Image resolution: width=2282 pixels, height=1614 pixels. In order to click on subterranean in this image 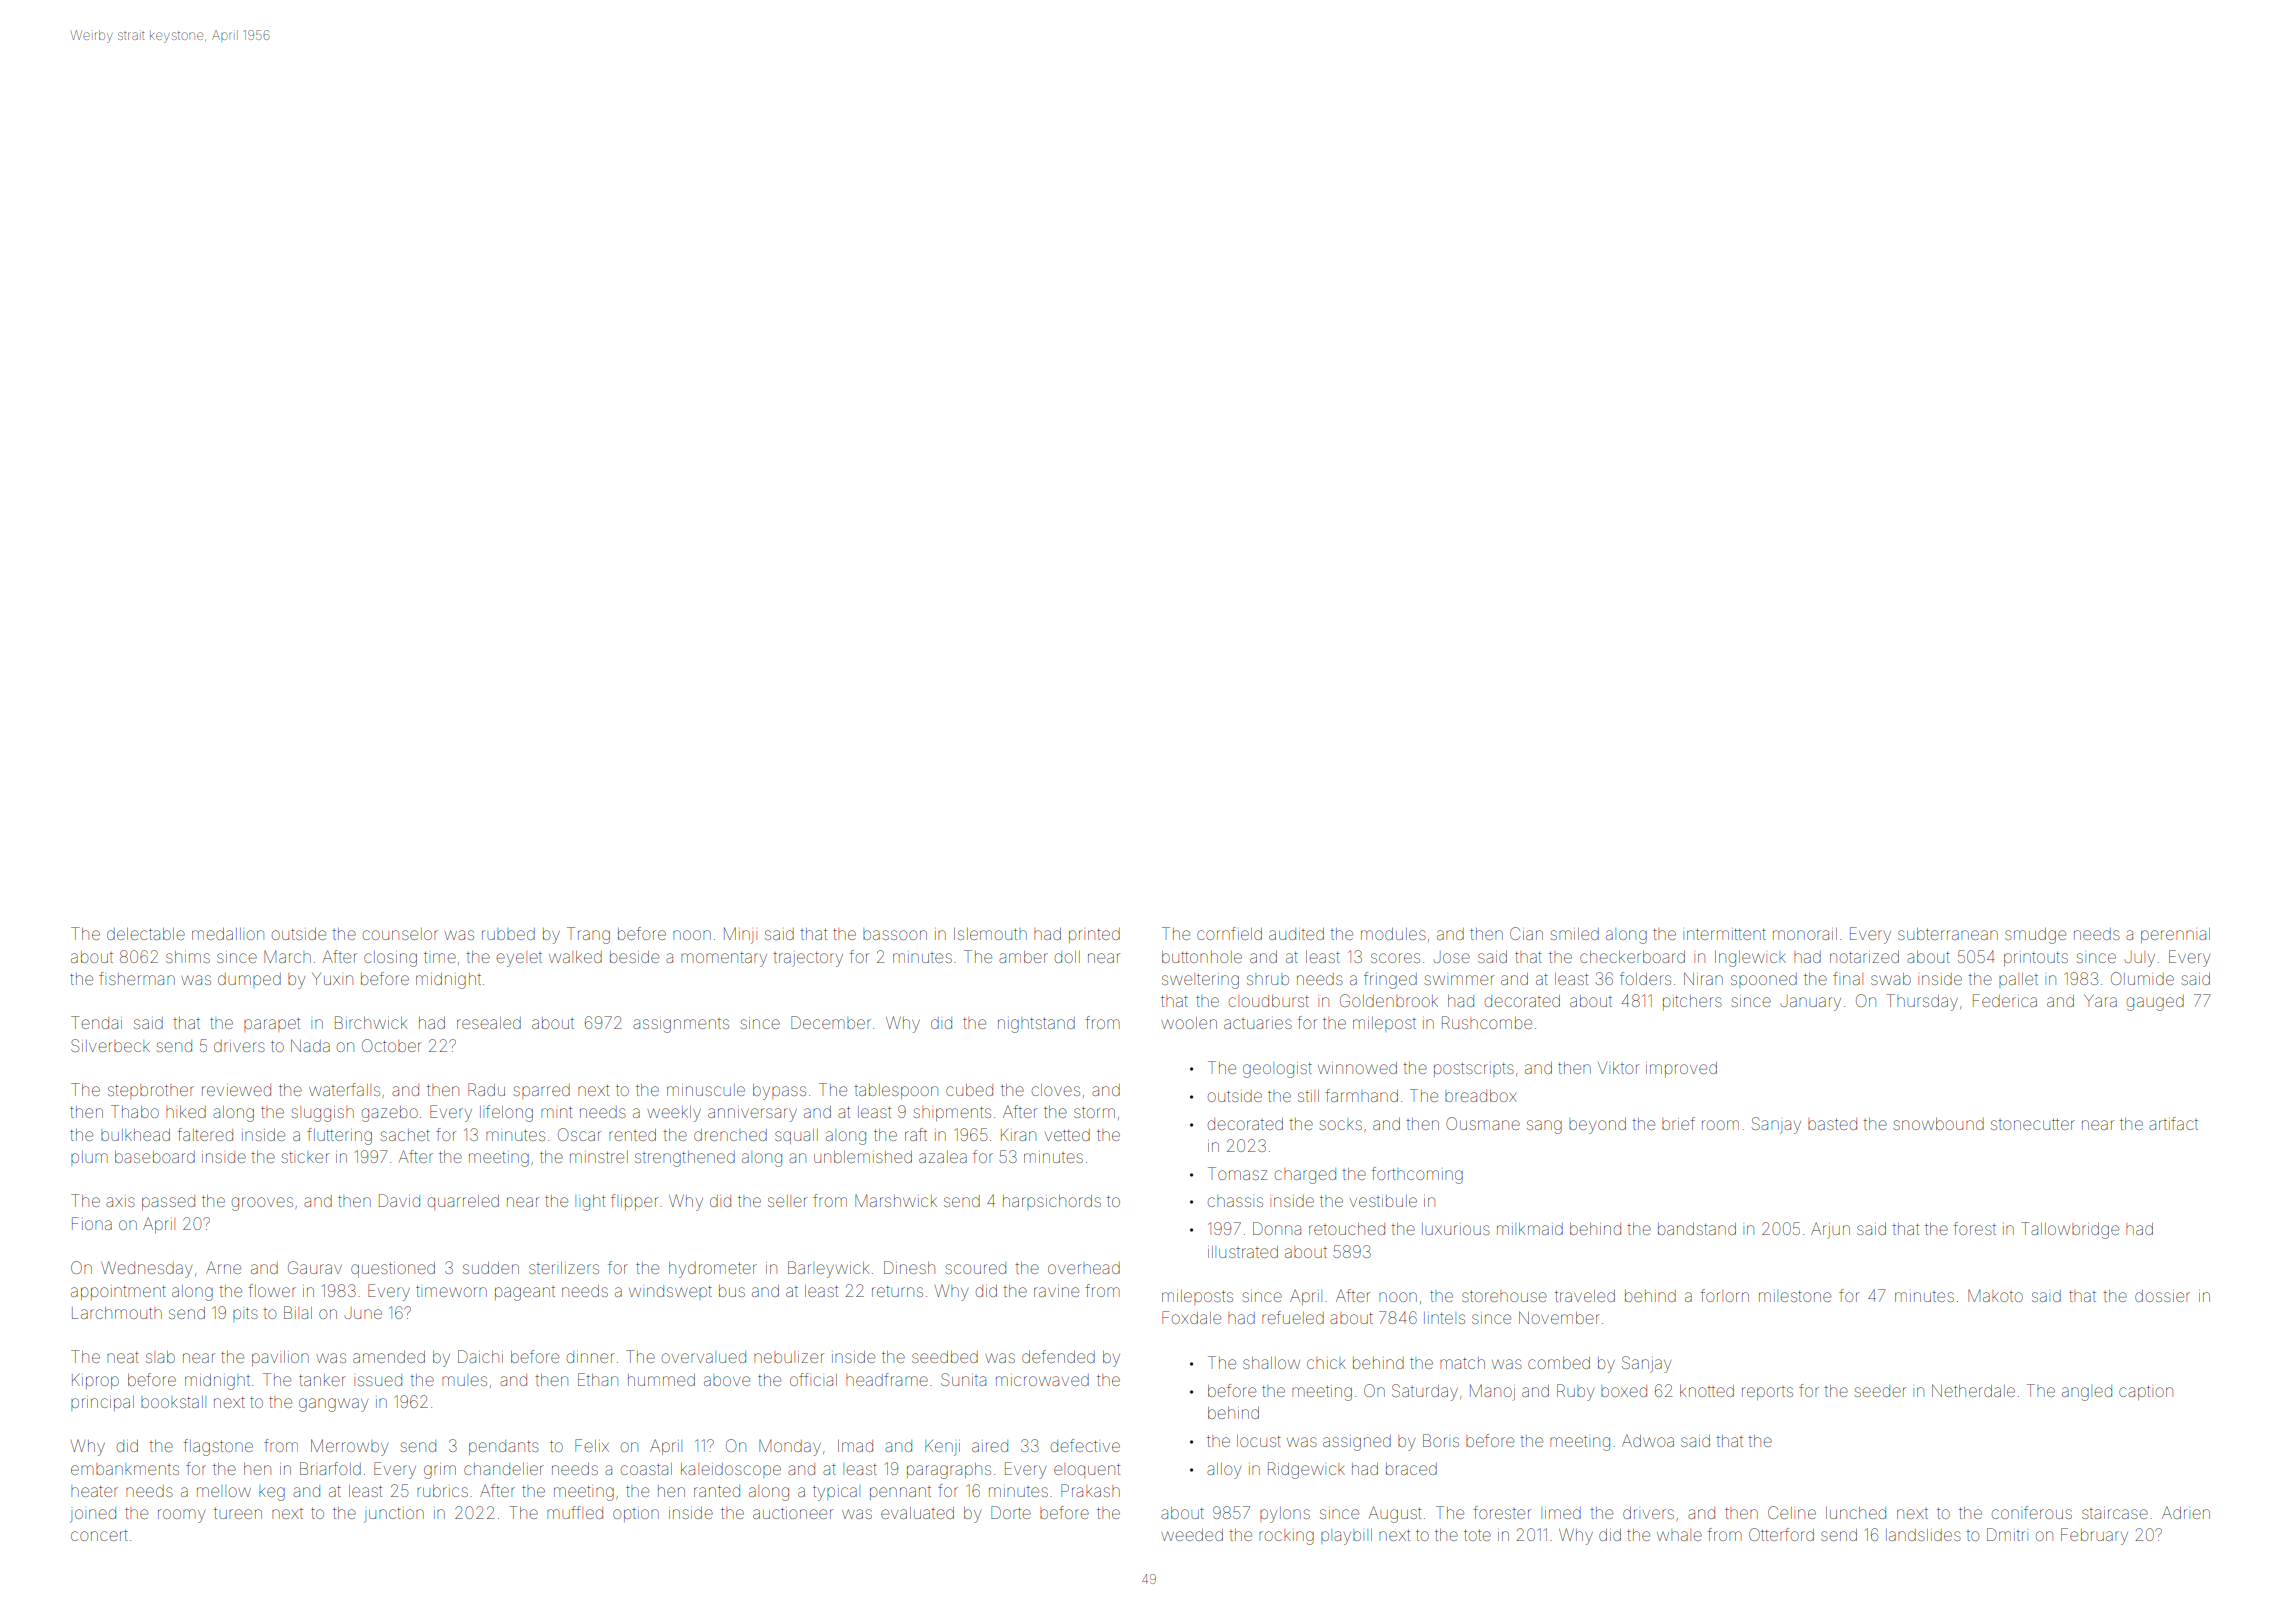, I will do `click(1948, 934)`.
